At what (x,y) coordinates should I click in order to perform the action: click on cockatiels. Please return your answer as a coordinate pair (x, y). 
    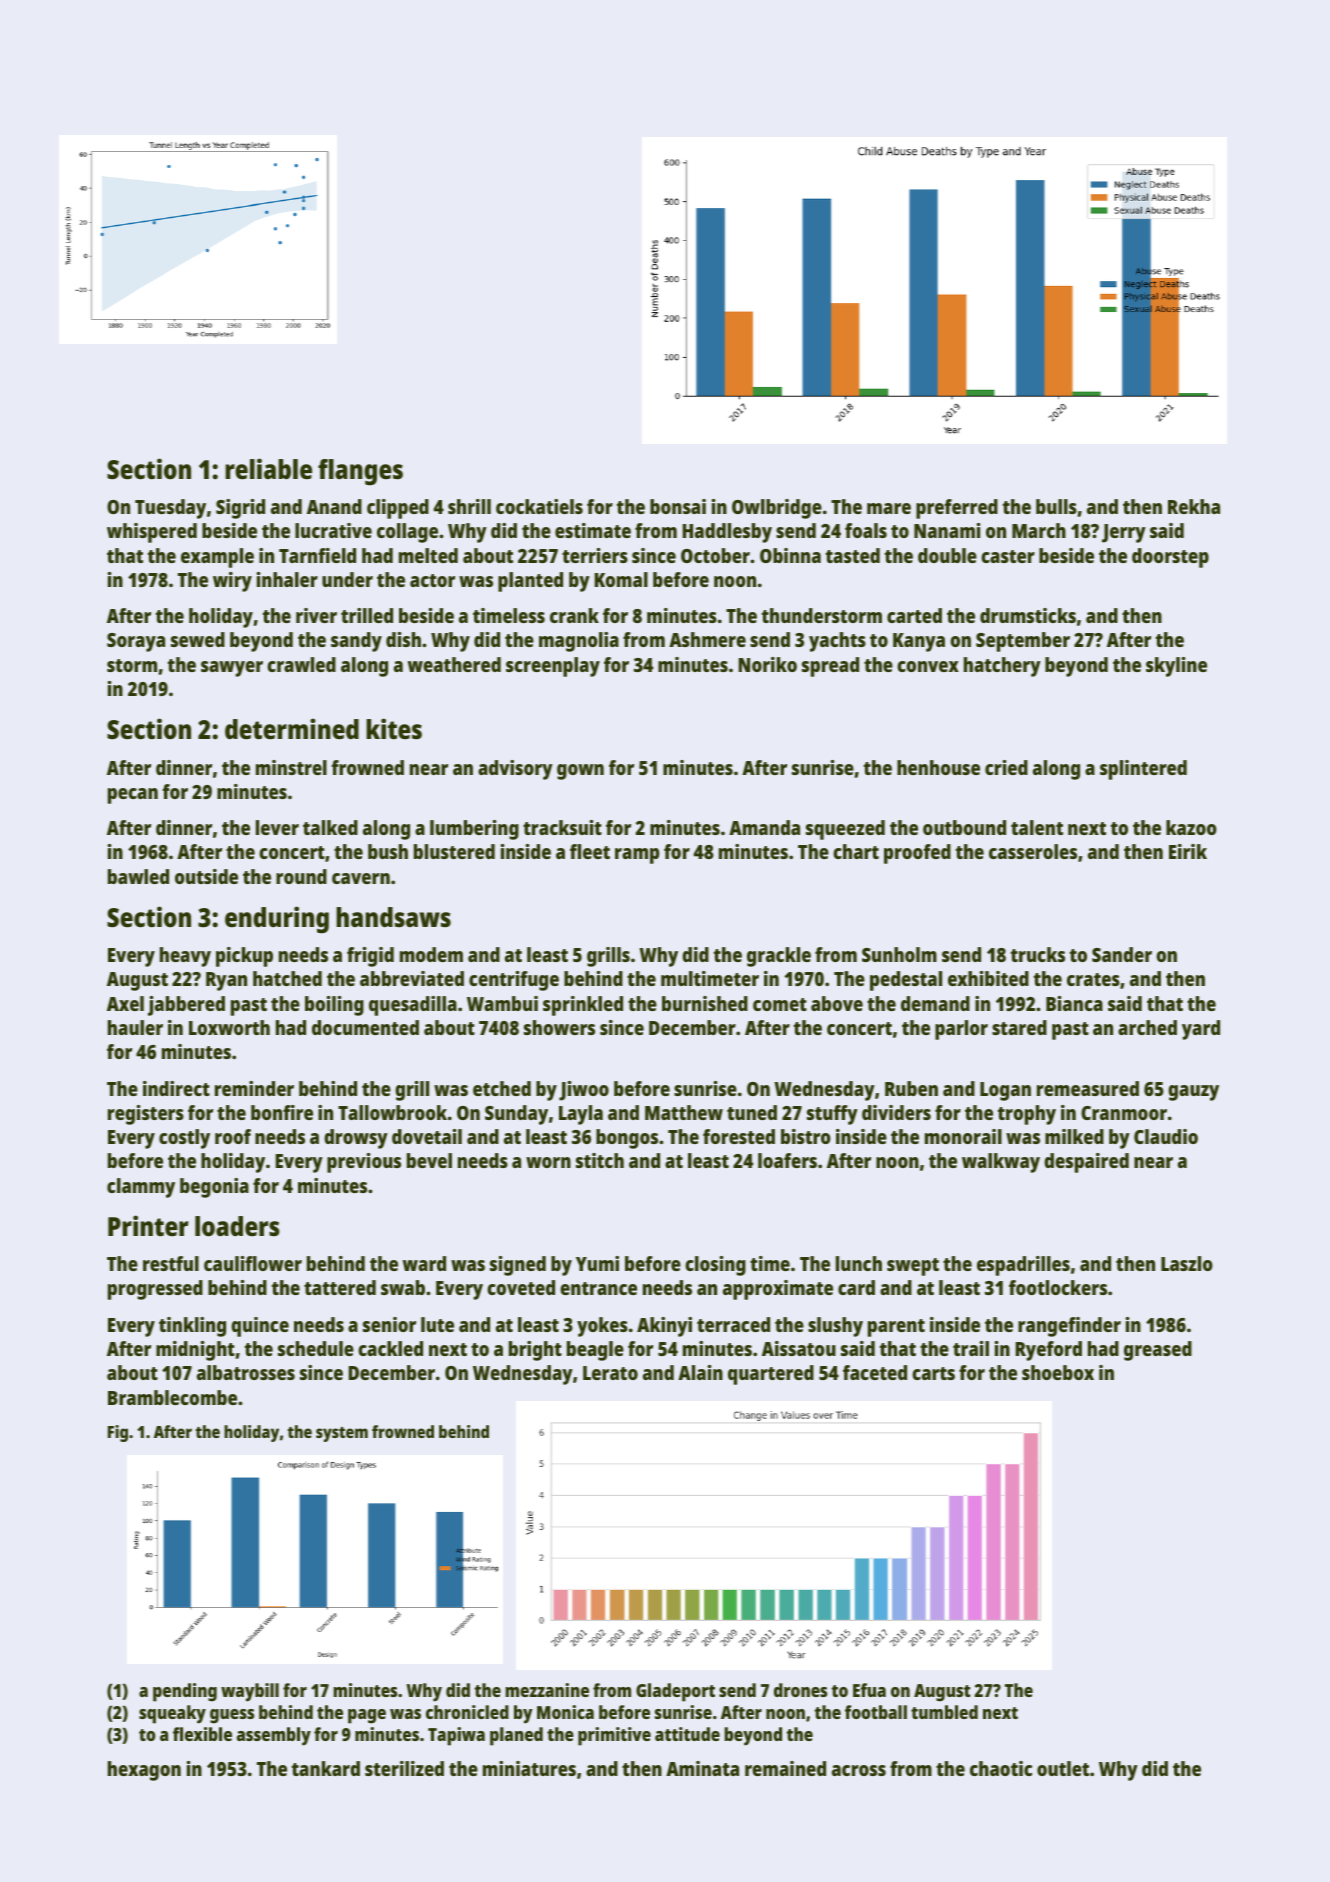
    Looking at the image, I should click on (539, 506).
